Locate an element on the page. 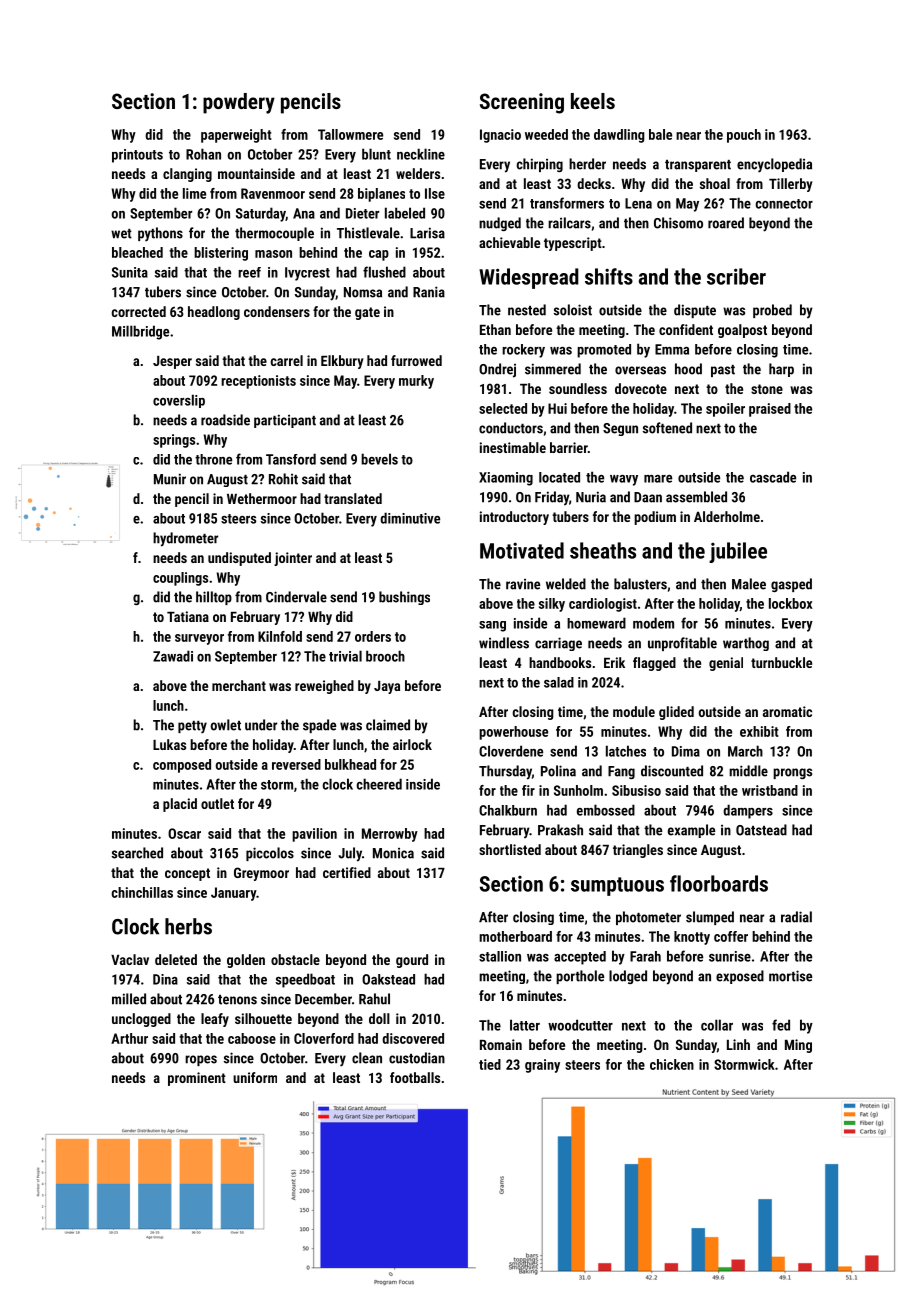  Screening is located at coordinates (522, 103).
